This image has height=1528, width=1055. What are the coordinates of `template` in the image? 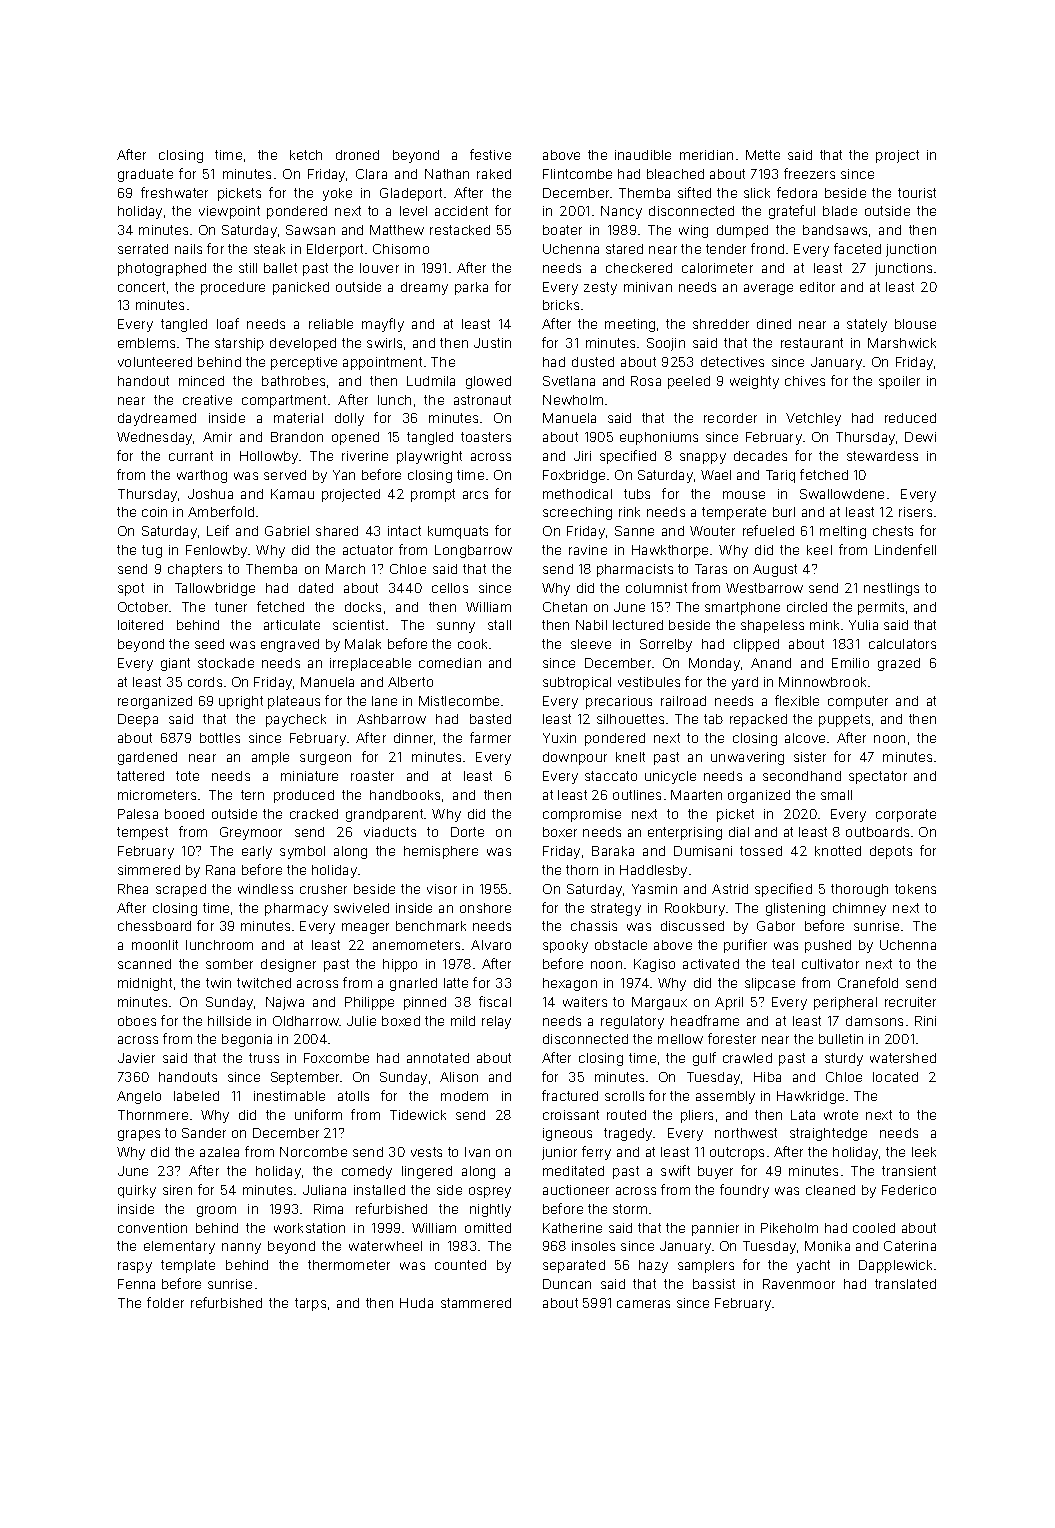 It's located at (188, 1266).
